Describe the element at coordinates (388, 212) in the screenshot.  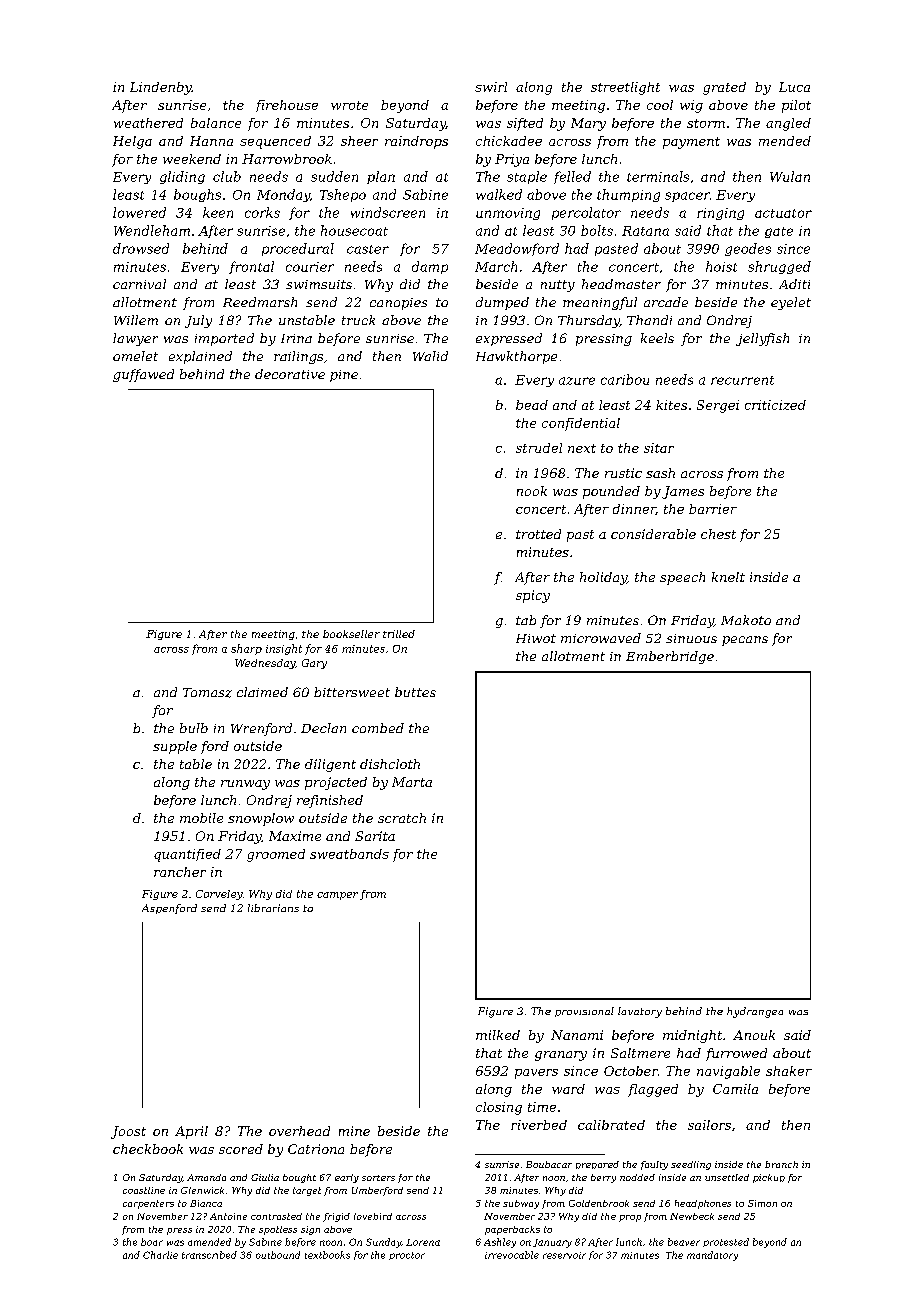
I see `windscreen` at that location.
